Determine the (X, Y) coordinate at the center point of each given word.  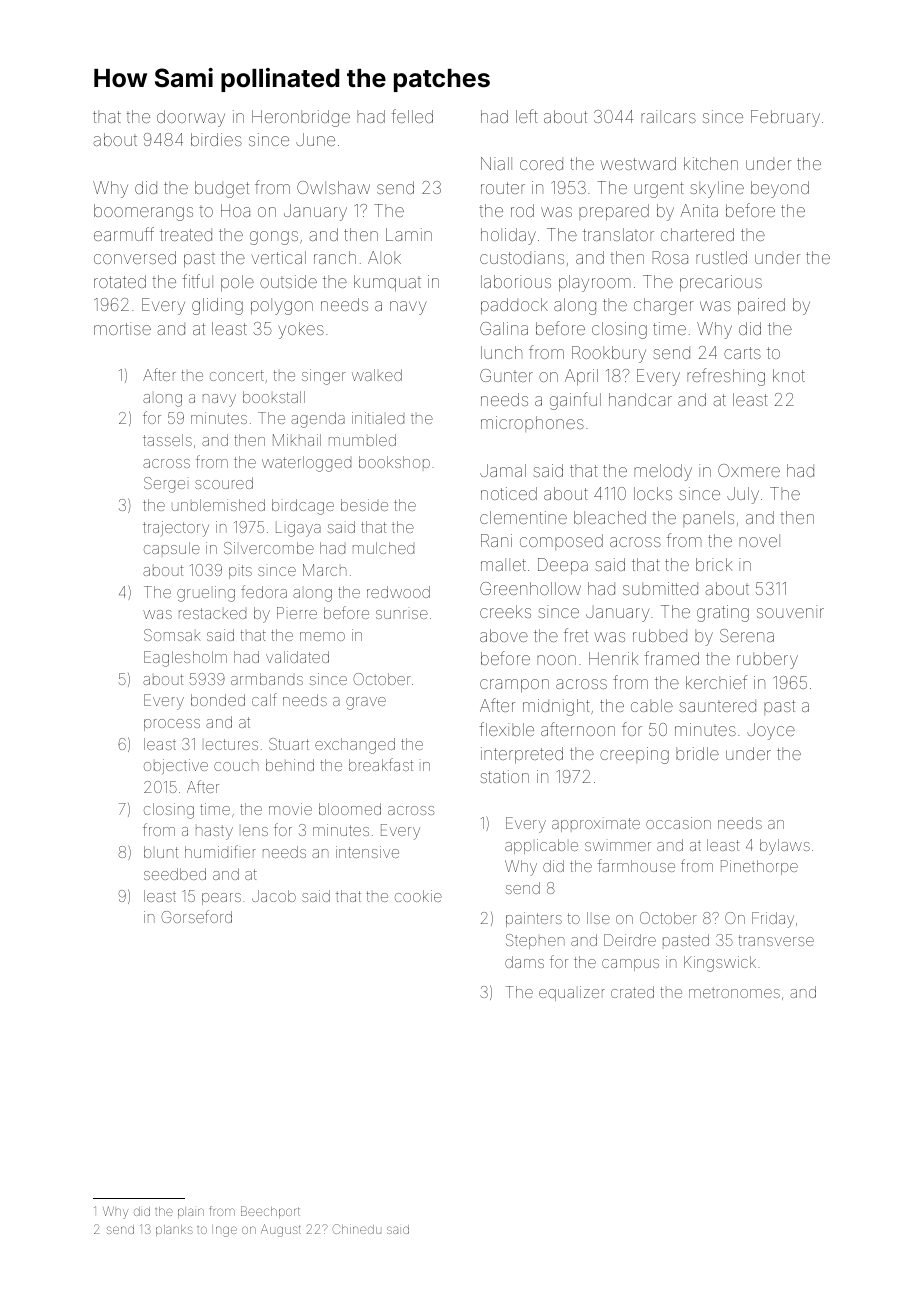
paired (761, 306)
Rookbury (609, 354)
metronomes (734, 992)
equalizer (572, 993)
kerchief (716, 682)
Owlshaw (333, 187)
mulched (383, 548)
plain (191, 1213)
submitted (660, 588)
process (172, 725)
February (785, 118)
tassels (167, 440)
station (504, 776)
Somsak (172, 635)
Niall (496, 163)
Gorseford (196, 916)
